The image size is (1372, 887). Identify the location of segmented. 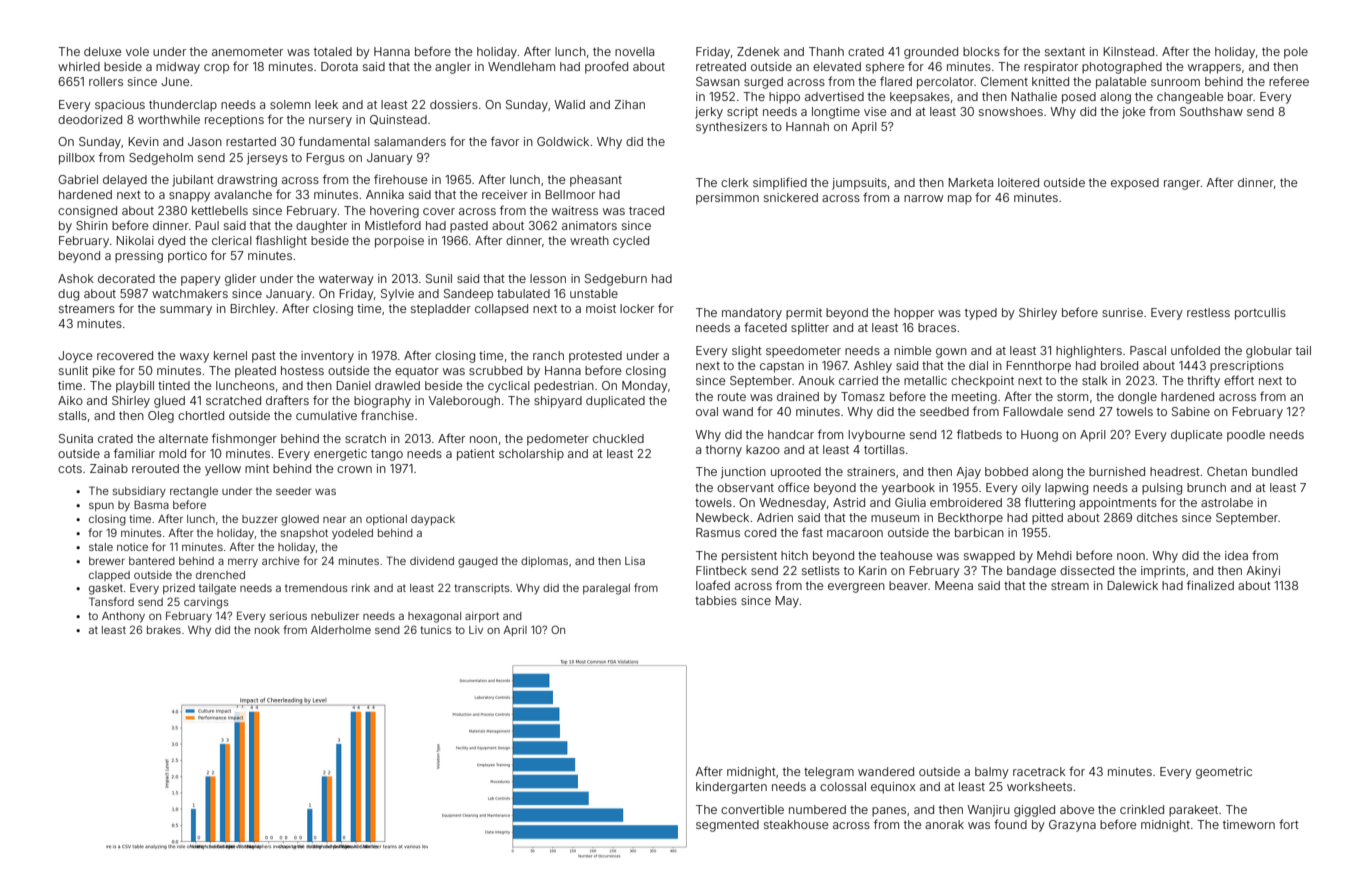
(727, 826).
